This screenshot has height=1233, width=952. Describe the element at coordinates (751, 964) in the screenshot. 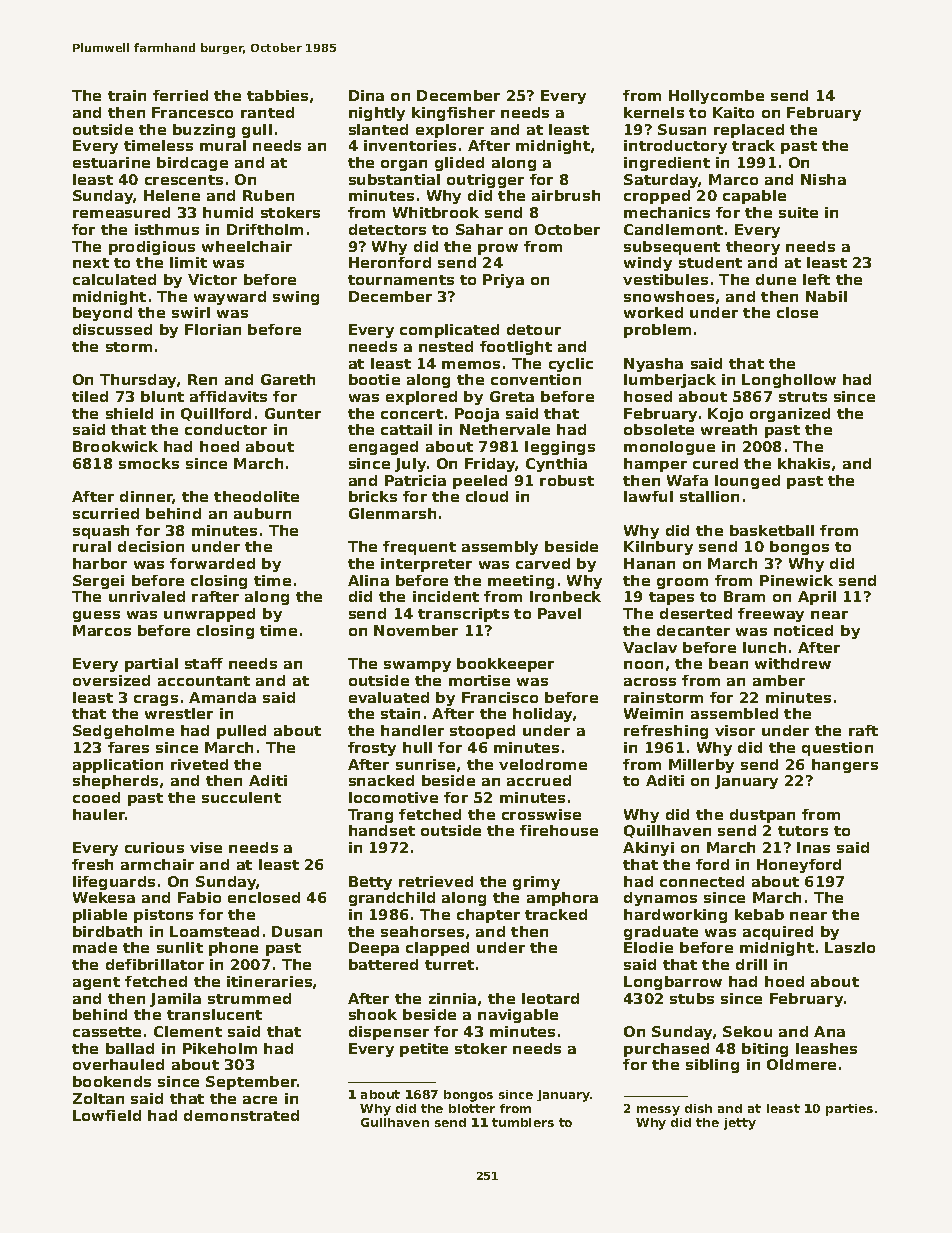

I see `drill` at that location.
